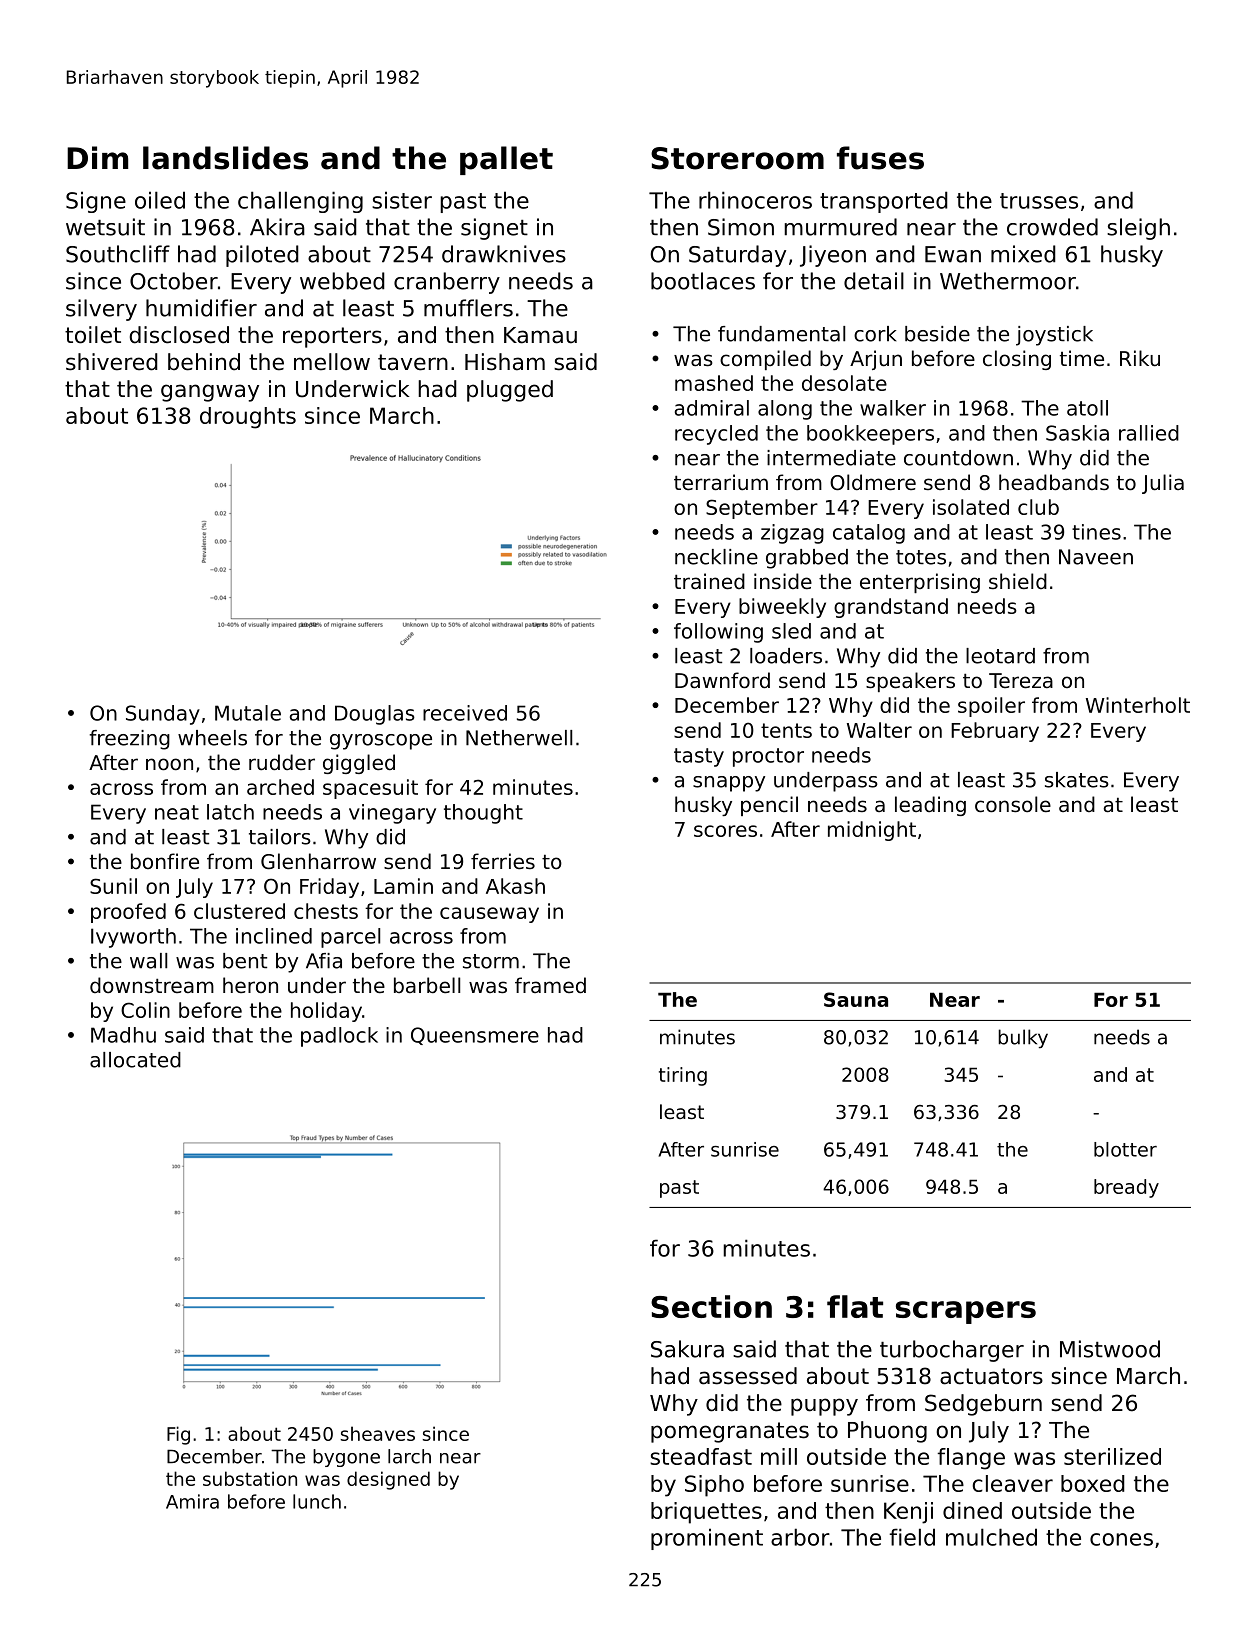 This screenshot has width=1256, height=1626. What do you see at coordinates (377, 1433) in the screenshot?
I see `sheaves` at bounding box center [377, 1433].
